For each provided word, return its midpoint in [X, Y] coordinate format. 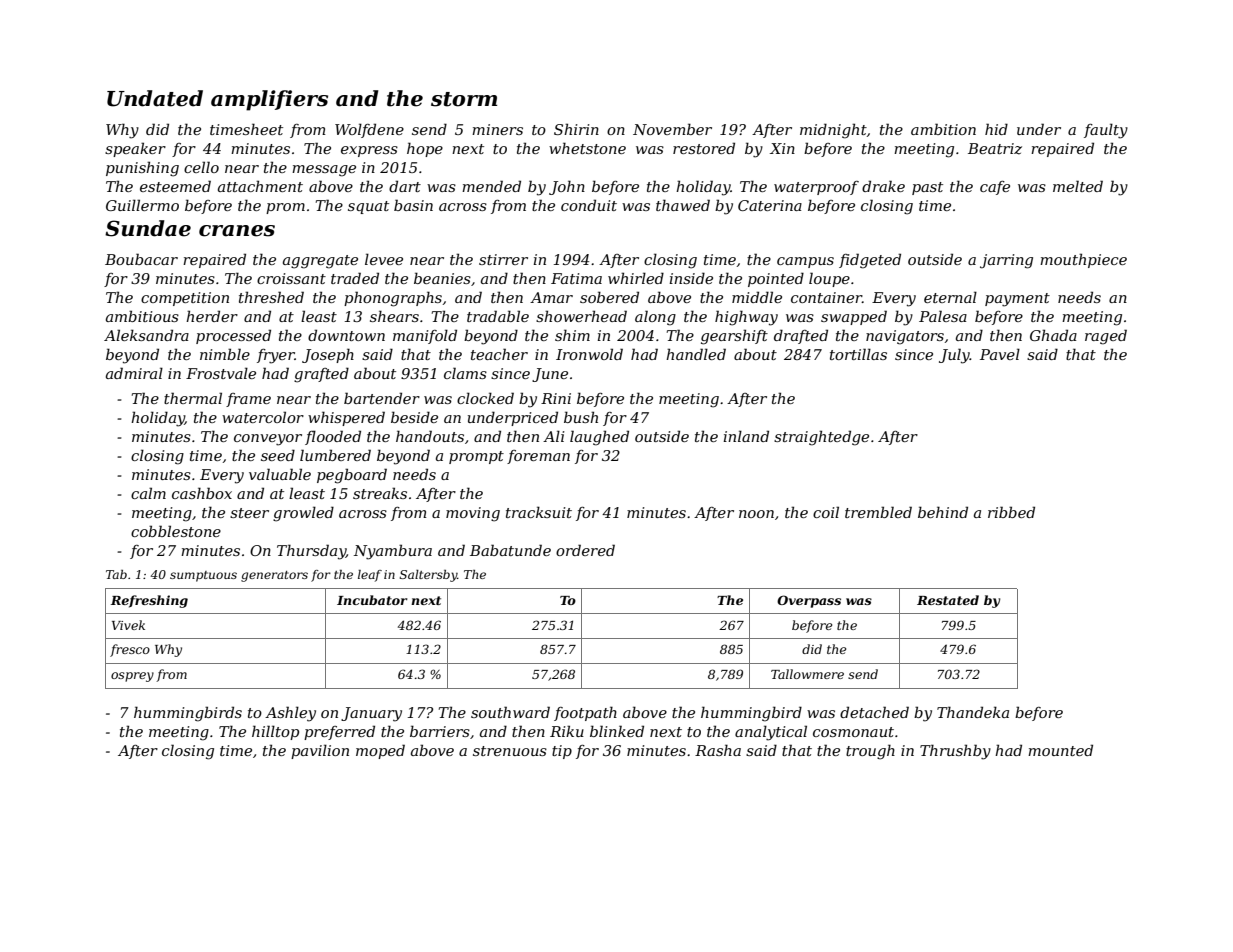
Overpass [809, 601]
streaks [380, 493]
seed [278, 455]
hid [996, 129]
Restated [948, 600]
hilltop [275, 732]
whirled [636, 278]
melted [1078, 186]
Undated [155, 98]
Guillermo [142, 205]
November [672, 129]
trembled [878, 512]
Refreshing [149, 601]
